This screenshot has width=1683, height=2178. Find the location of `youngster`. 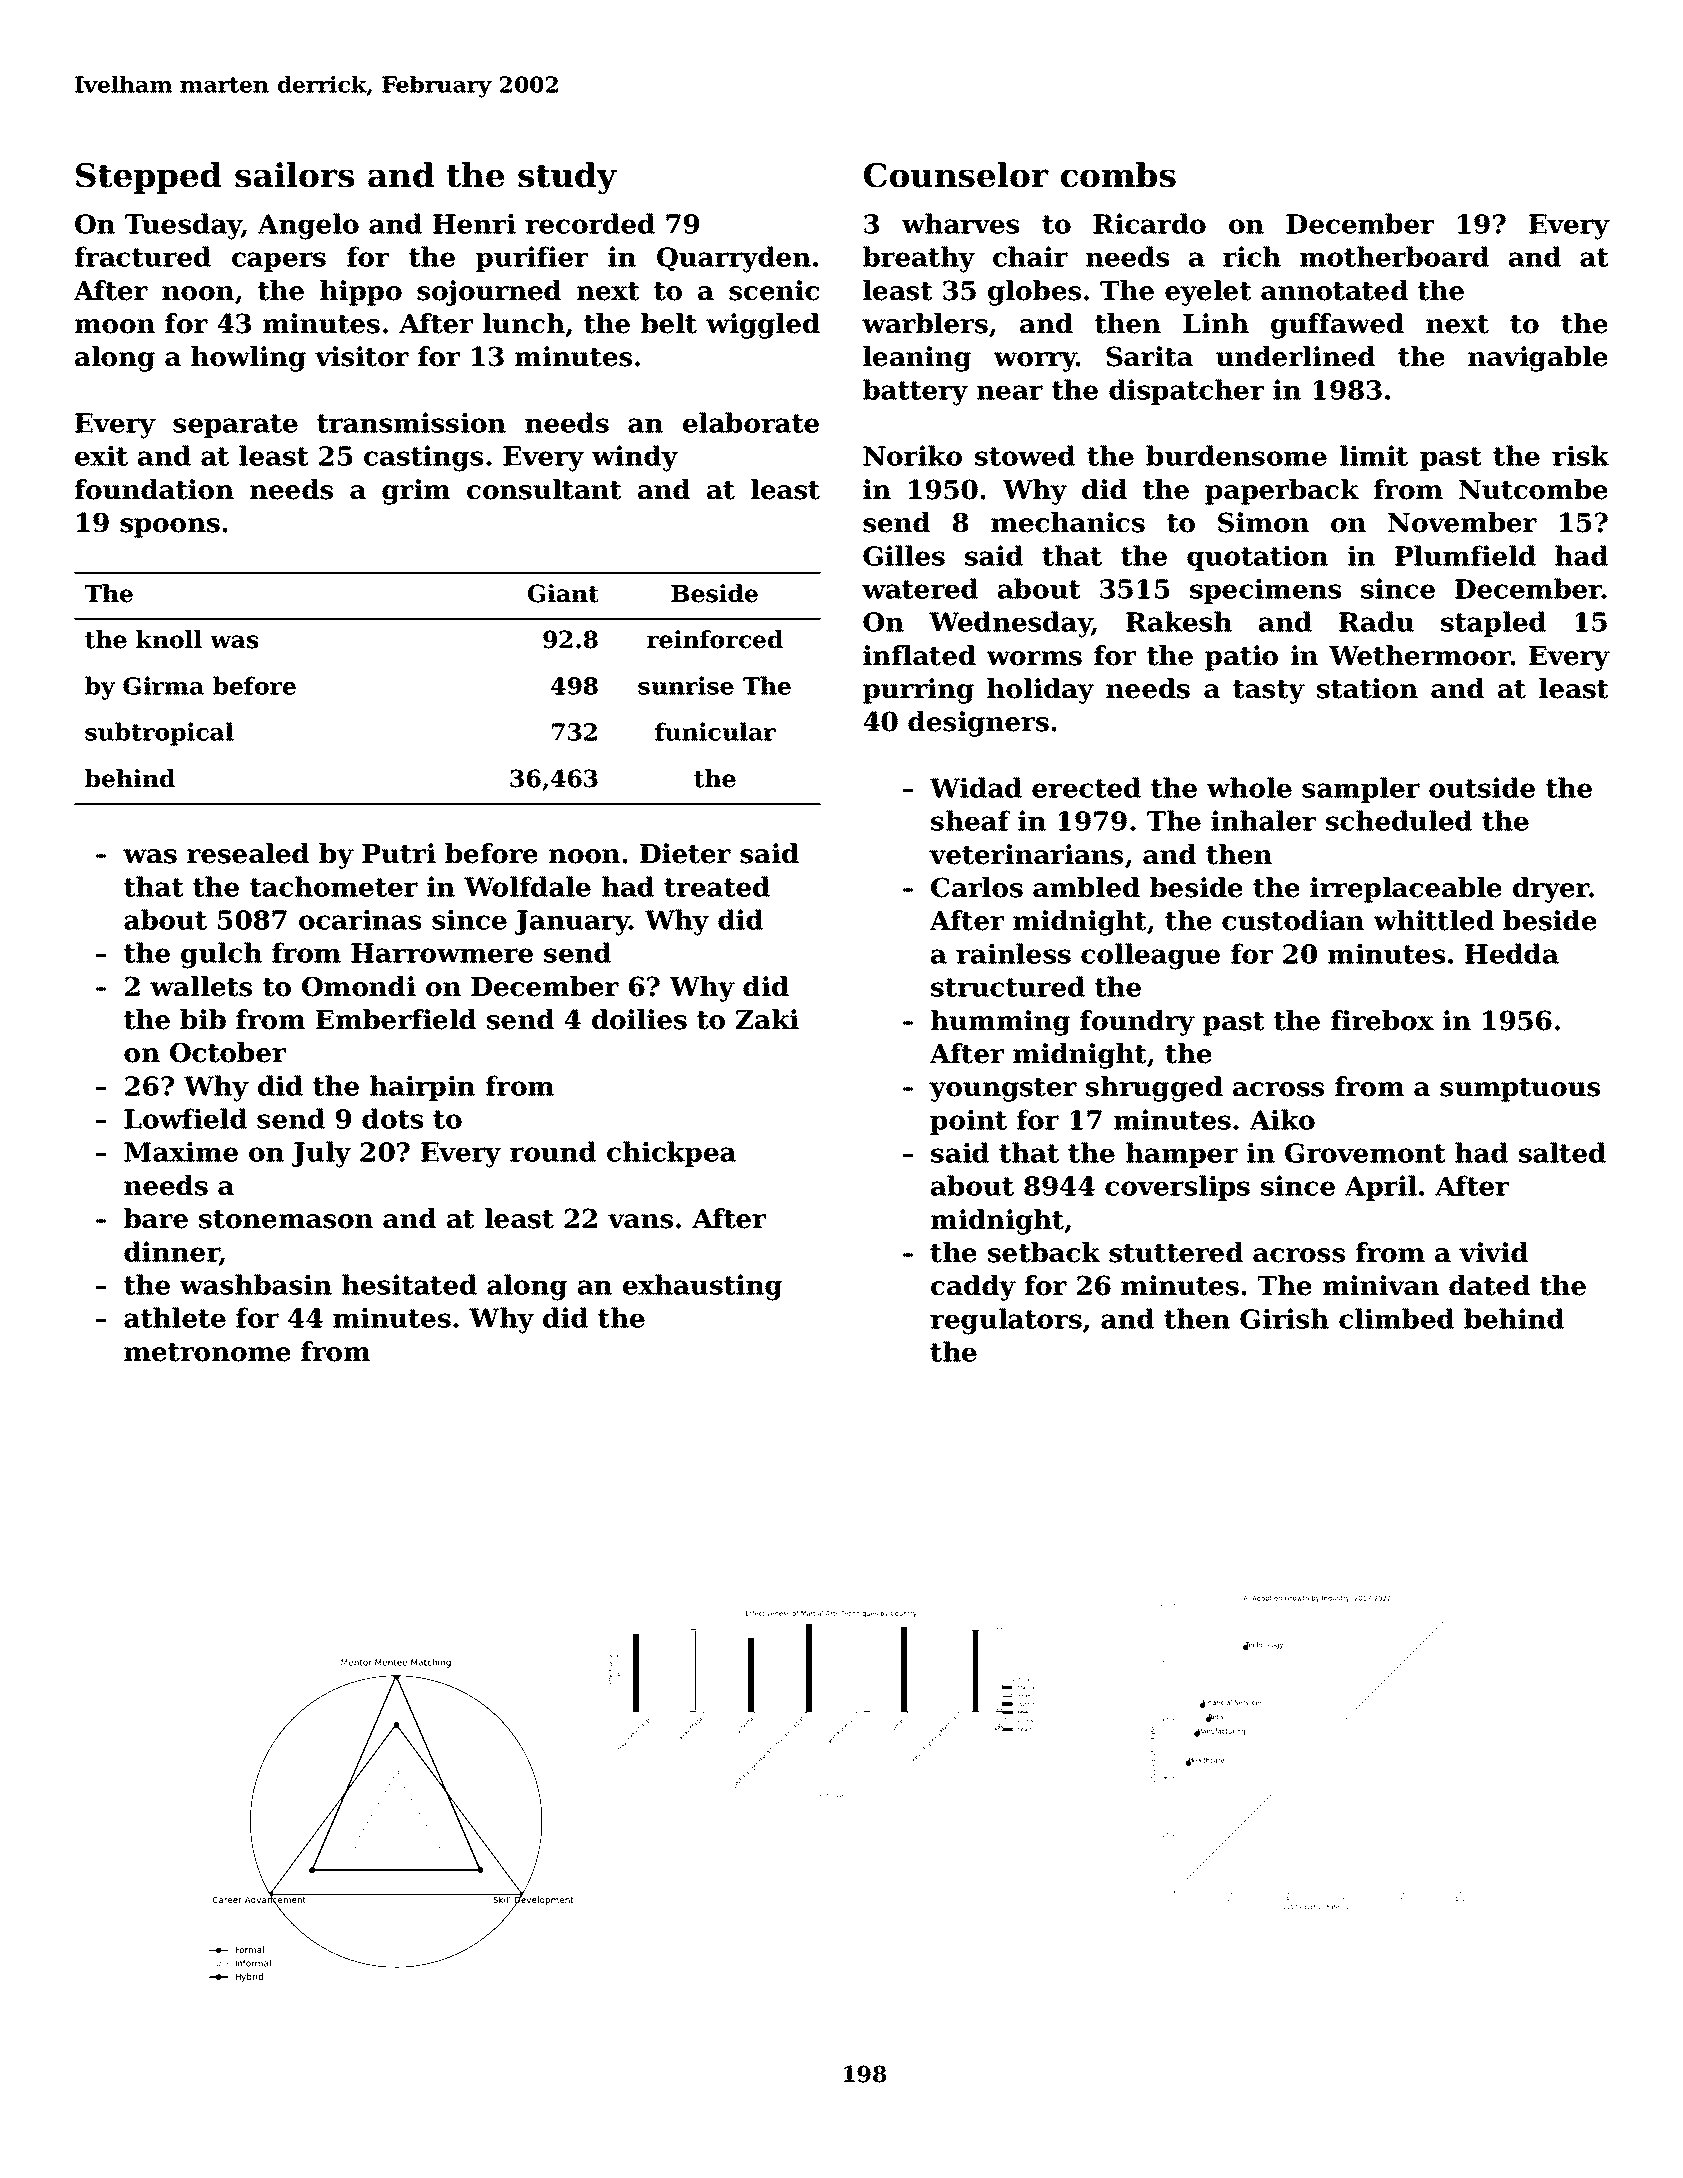

youngster is located at coordinates (1003, 1090).
